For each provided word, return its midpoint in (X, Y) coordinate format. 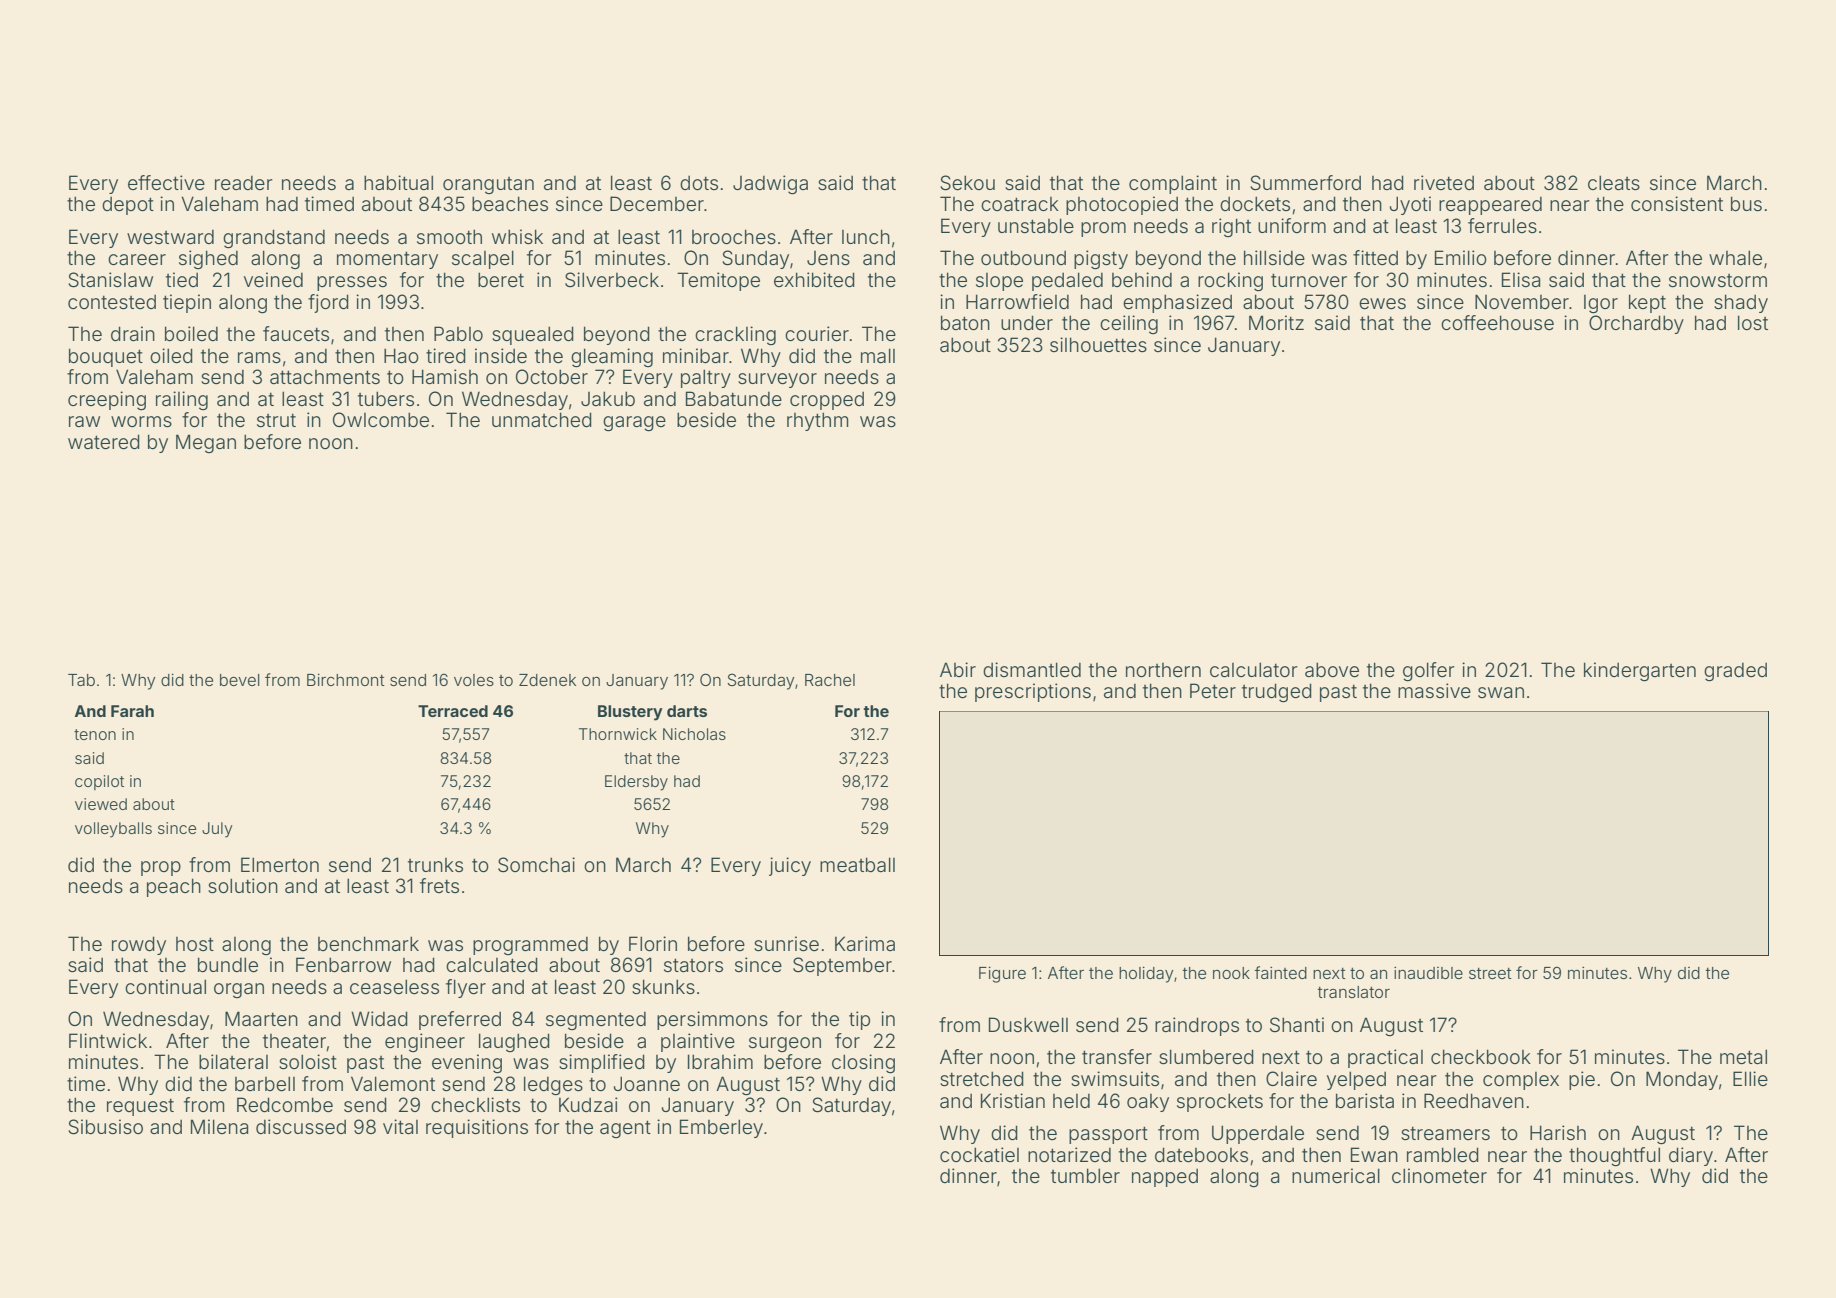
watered (104, 441)
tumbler (1085, 1175)
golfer (1429, 671)
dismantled (1032, 669)
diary (1691, 1156)
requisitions (477, 1128)
